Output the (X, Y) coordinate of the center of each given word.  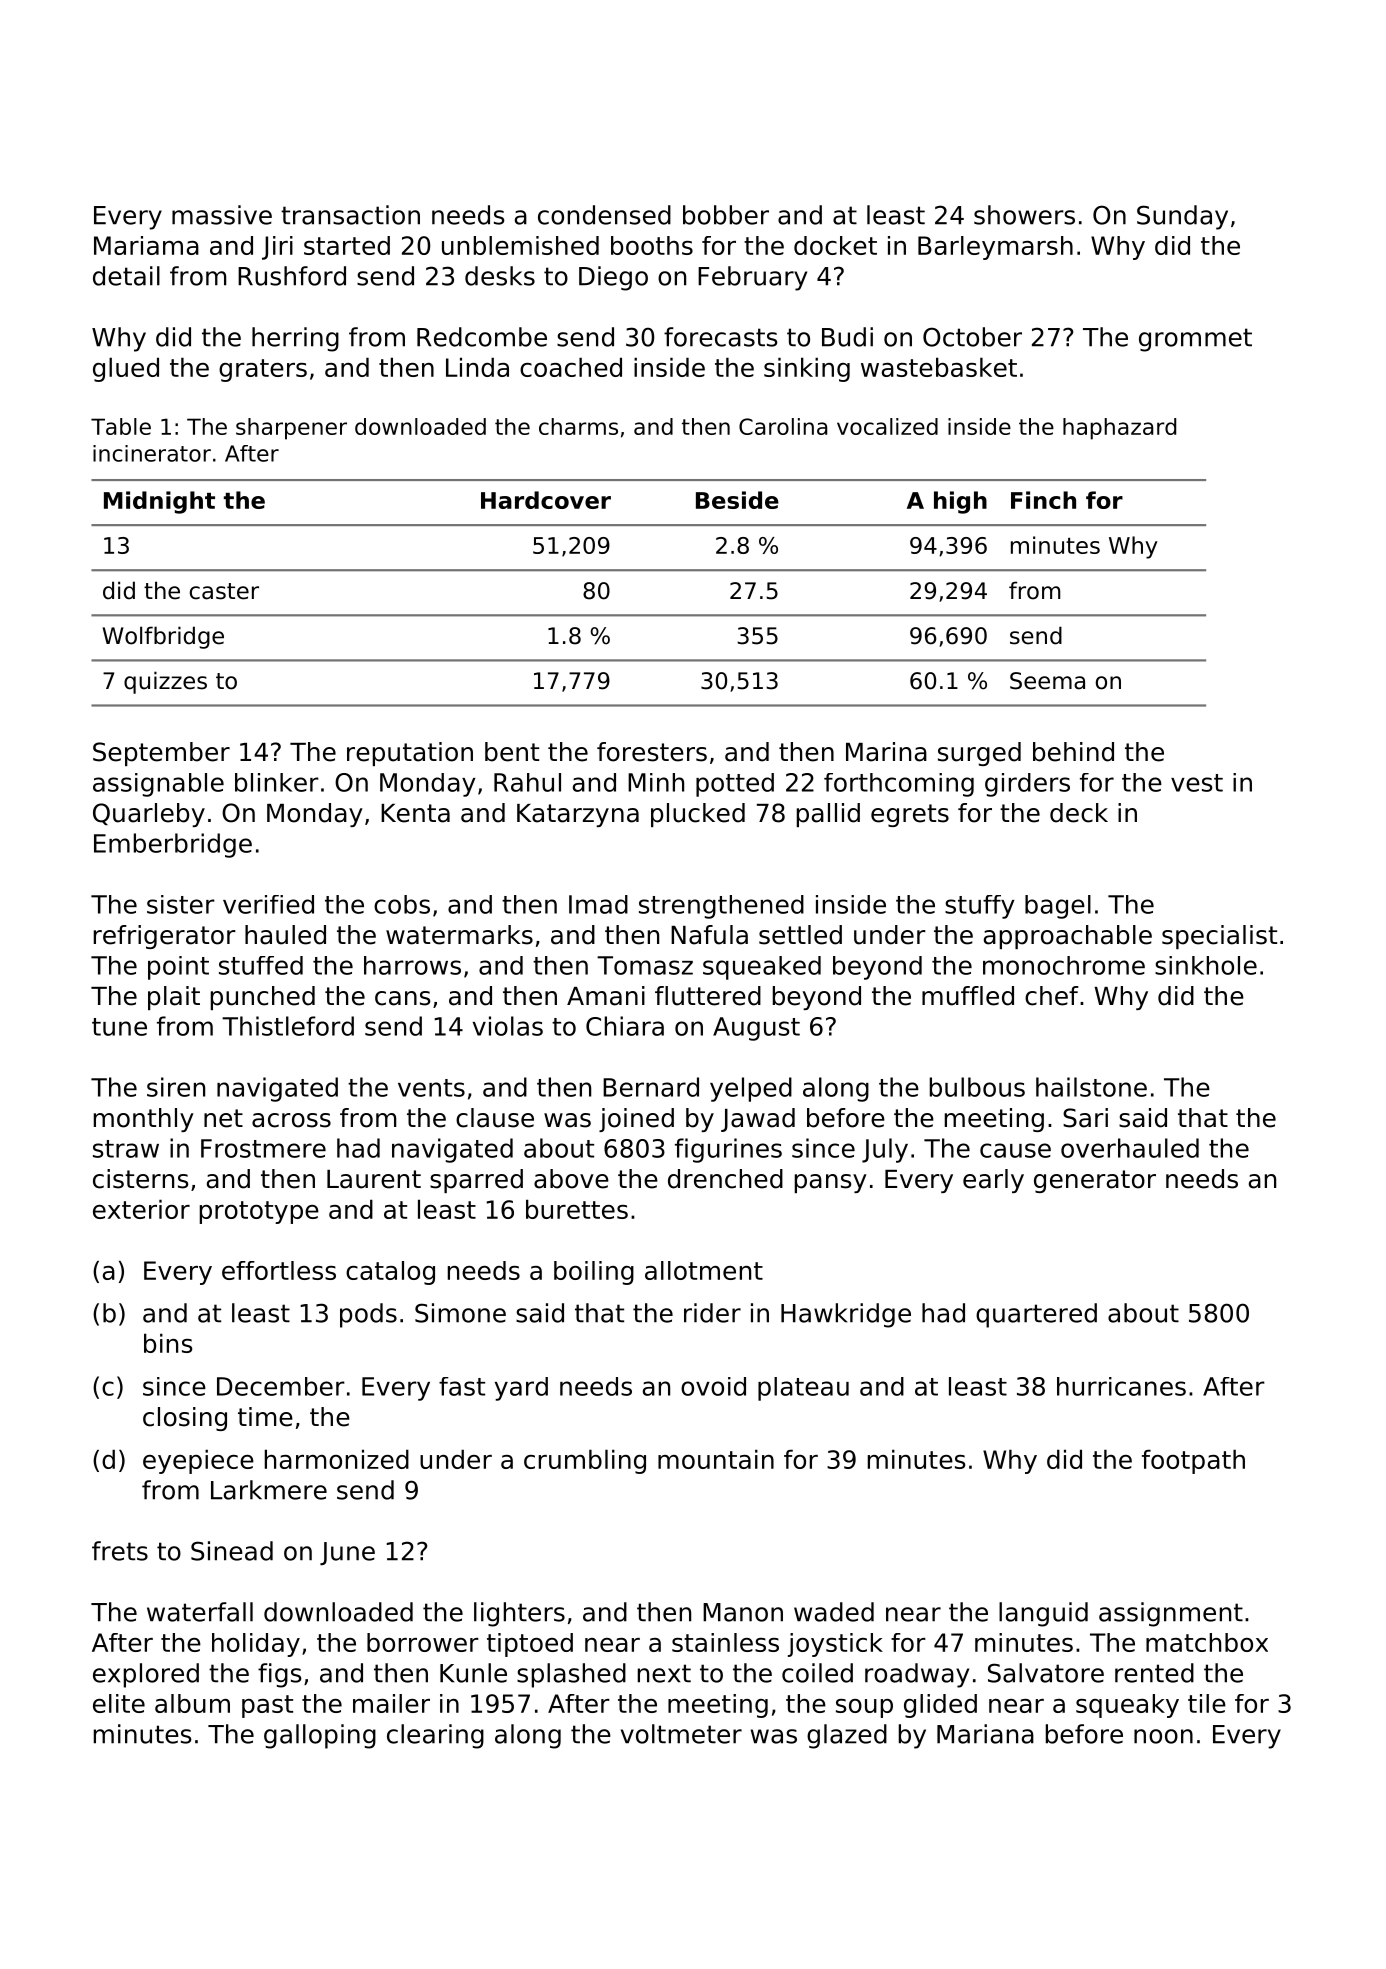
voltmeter (681, 1734)
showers (1024, 215)
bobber (726, 215)
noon (1163, 1736)
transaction (350, 215)
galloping (320, 1736)
